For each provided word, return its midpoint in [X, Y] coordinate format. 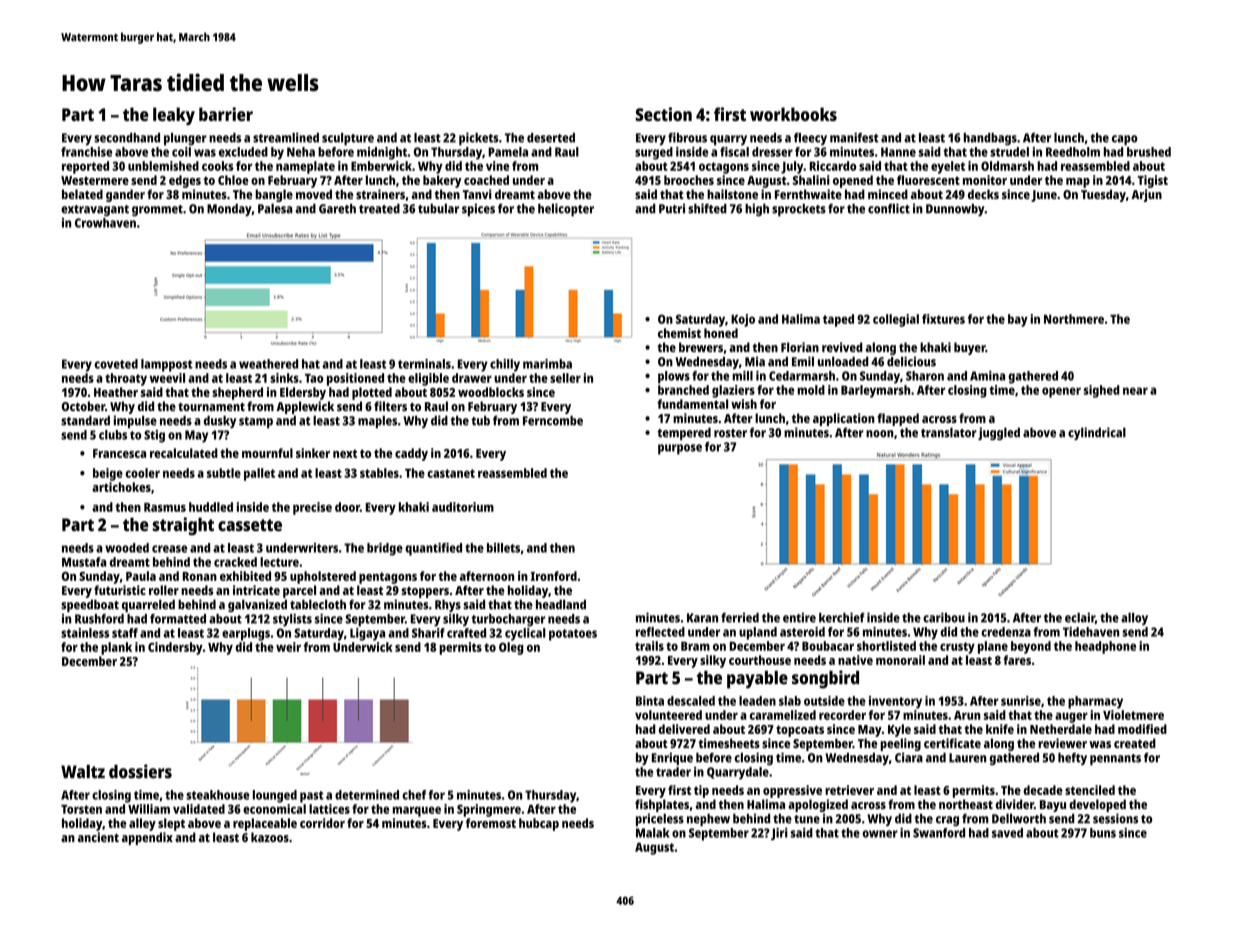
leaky [174, 116]
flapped [898, 419]
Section [663, 114]
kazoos [270, 837]
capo [1125, 140]
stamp [256, 423]
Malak [652, 833]
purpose [680, 449]
